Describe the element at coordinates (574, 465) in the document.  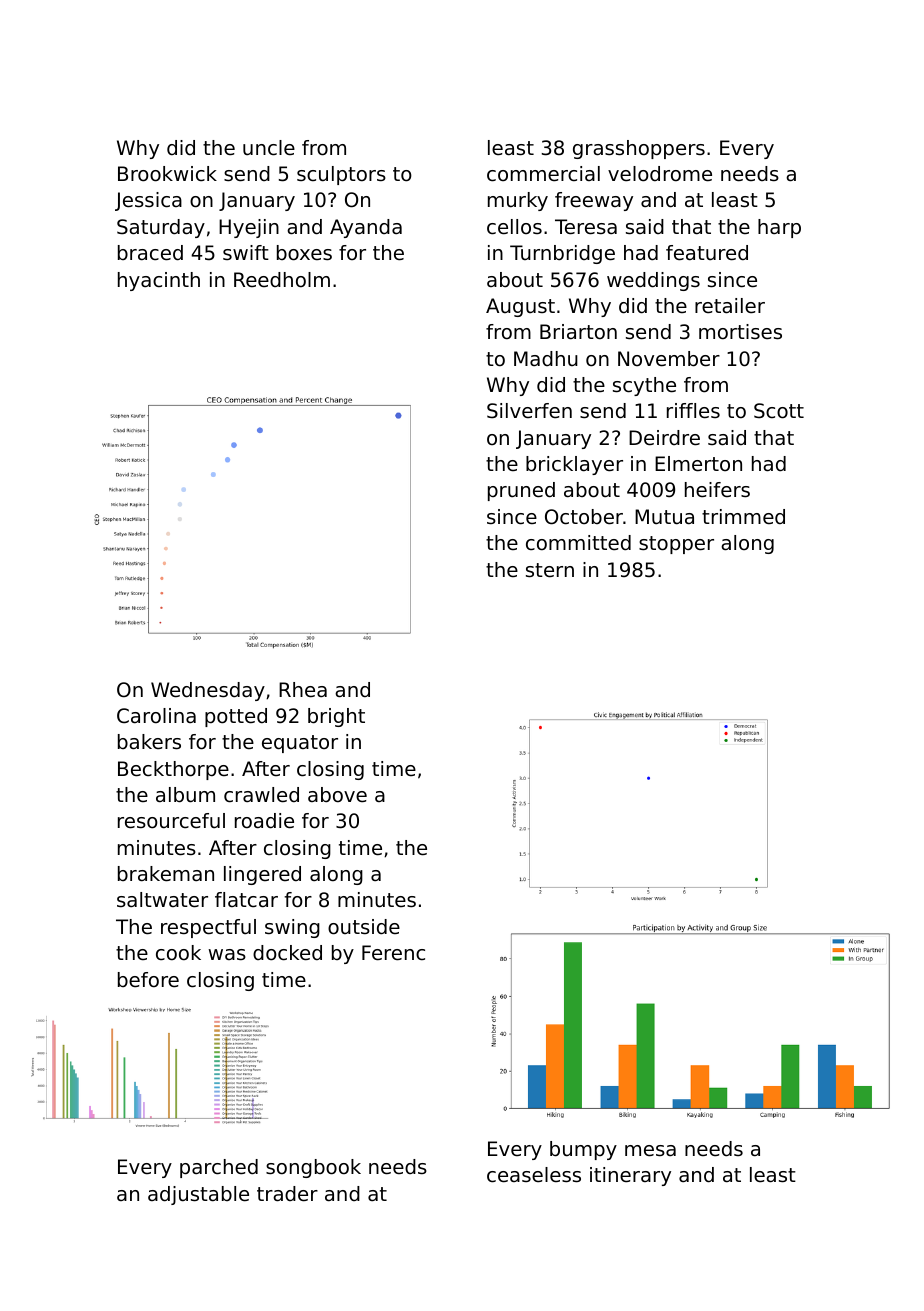
I see `bricklayer` at that location.
